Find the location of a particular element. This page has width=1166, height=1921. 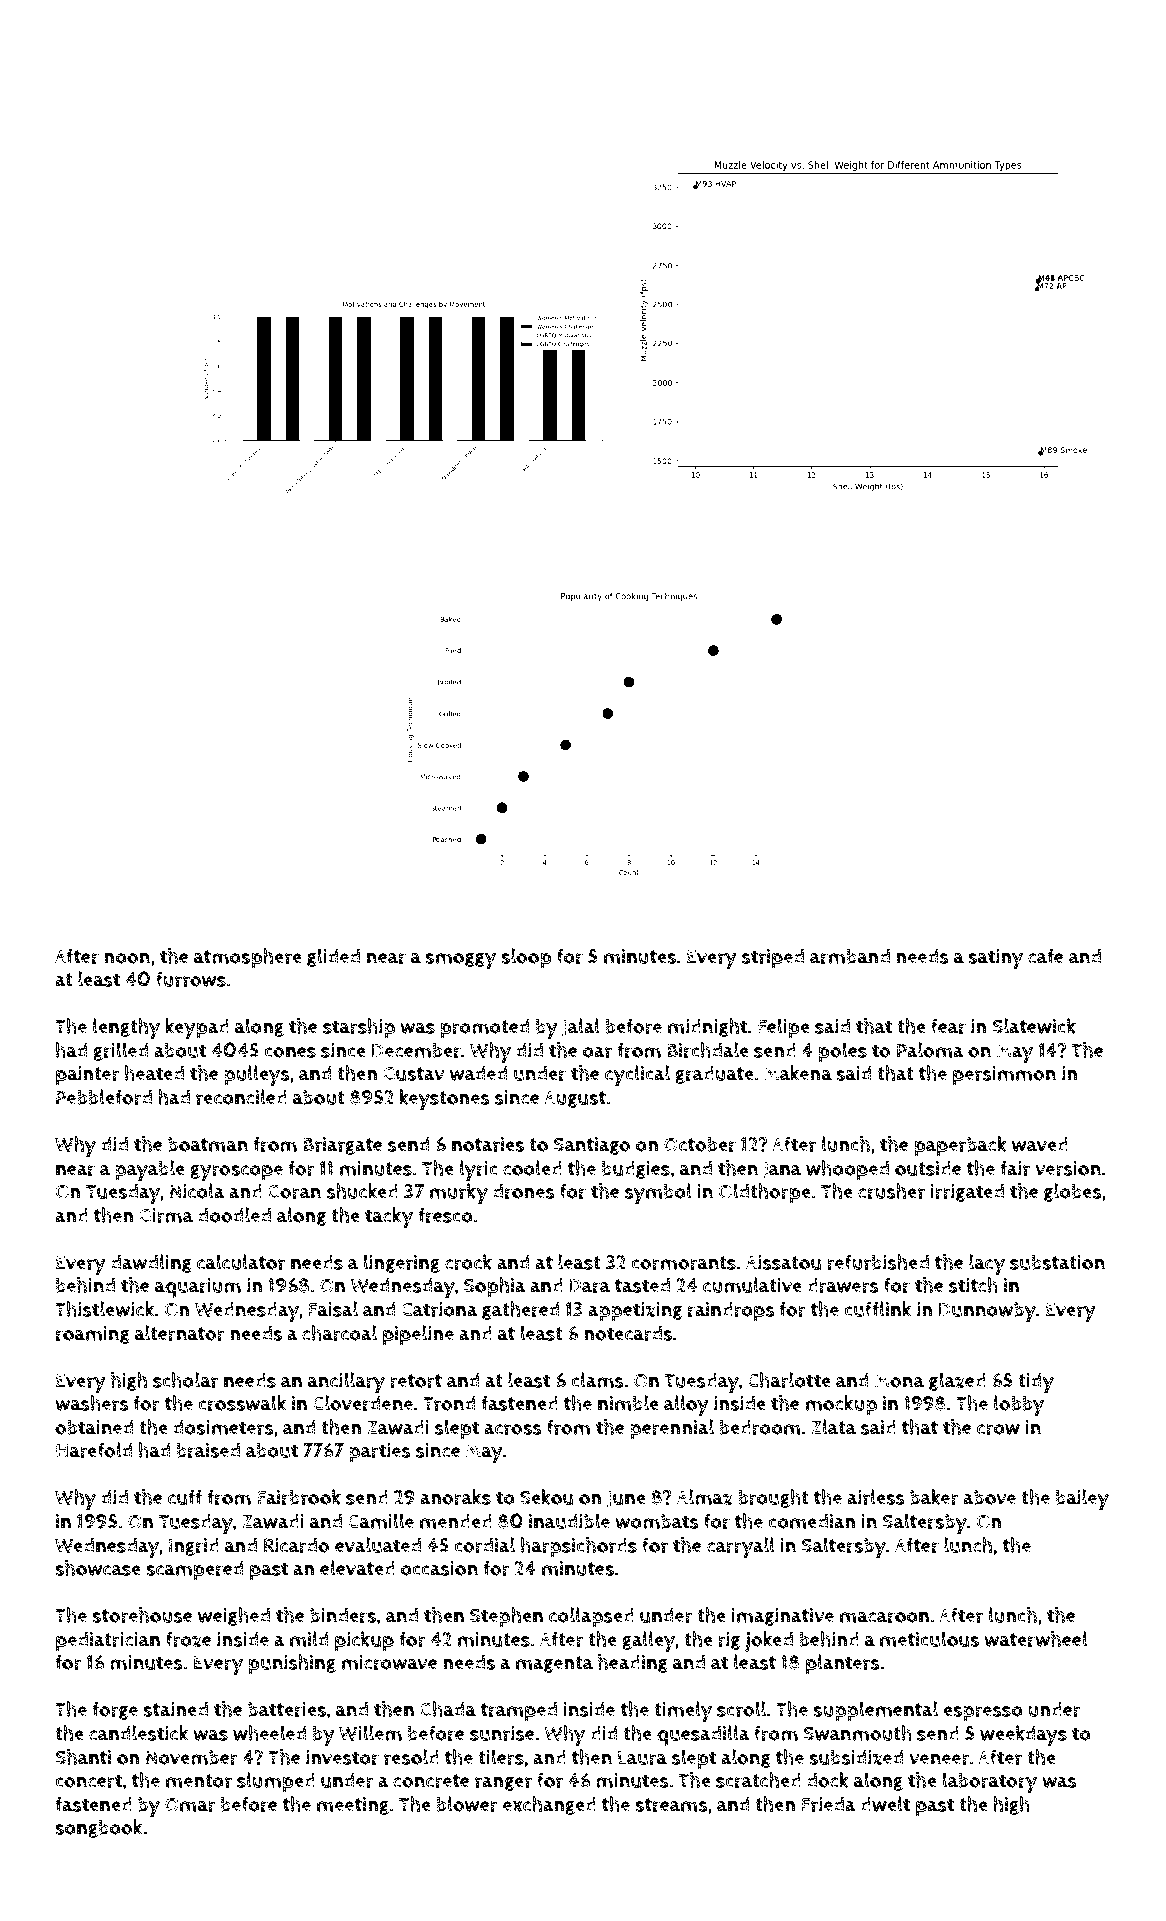

armband is located at coordinates (850, 956).
